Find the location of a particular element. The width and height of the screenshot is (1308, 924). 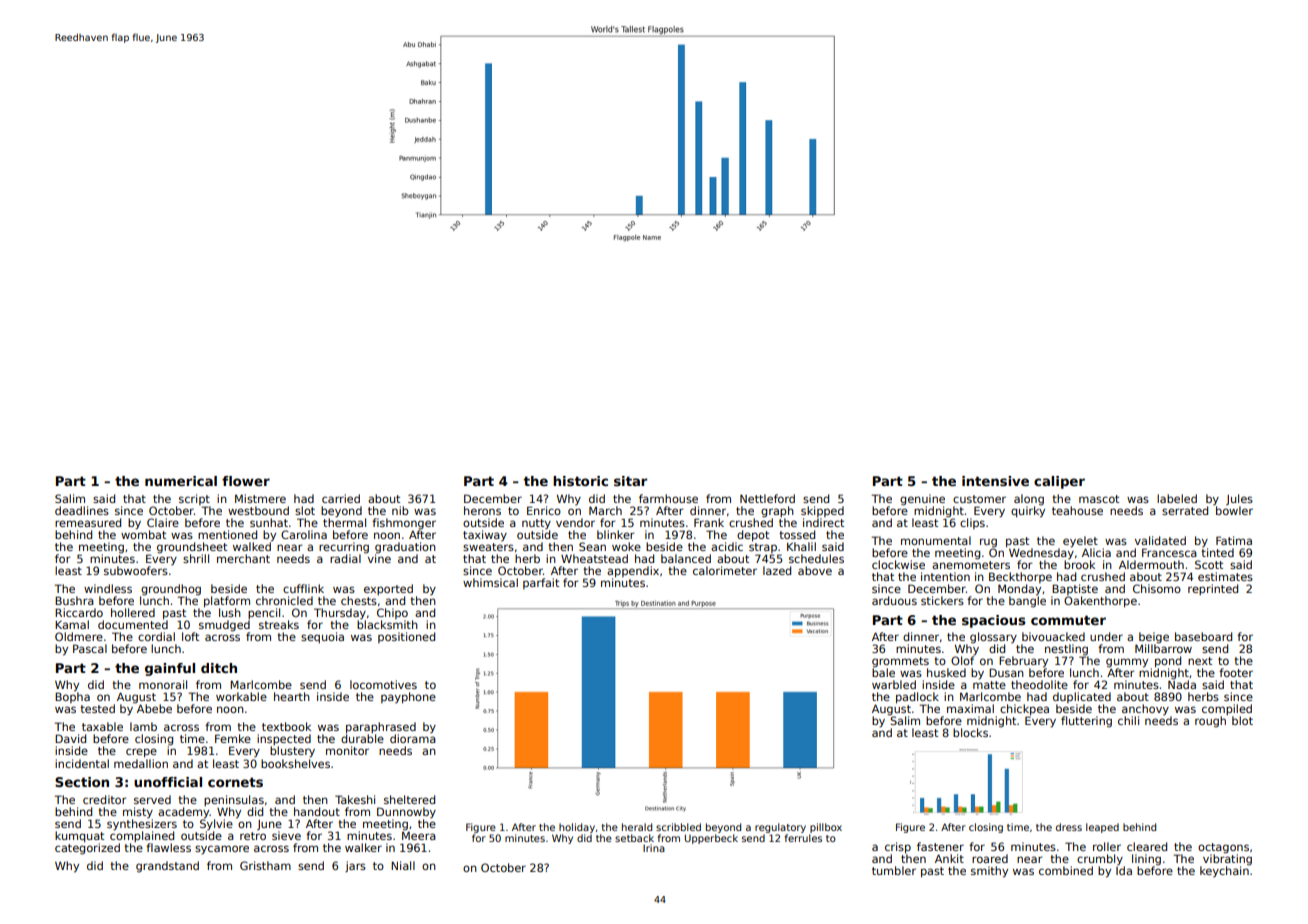

grommets is located at coordinates (900, 662).
